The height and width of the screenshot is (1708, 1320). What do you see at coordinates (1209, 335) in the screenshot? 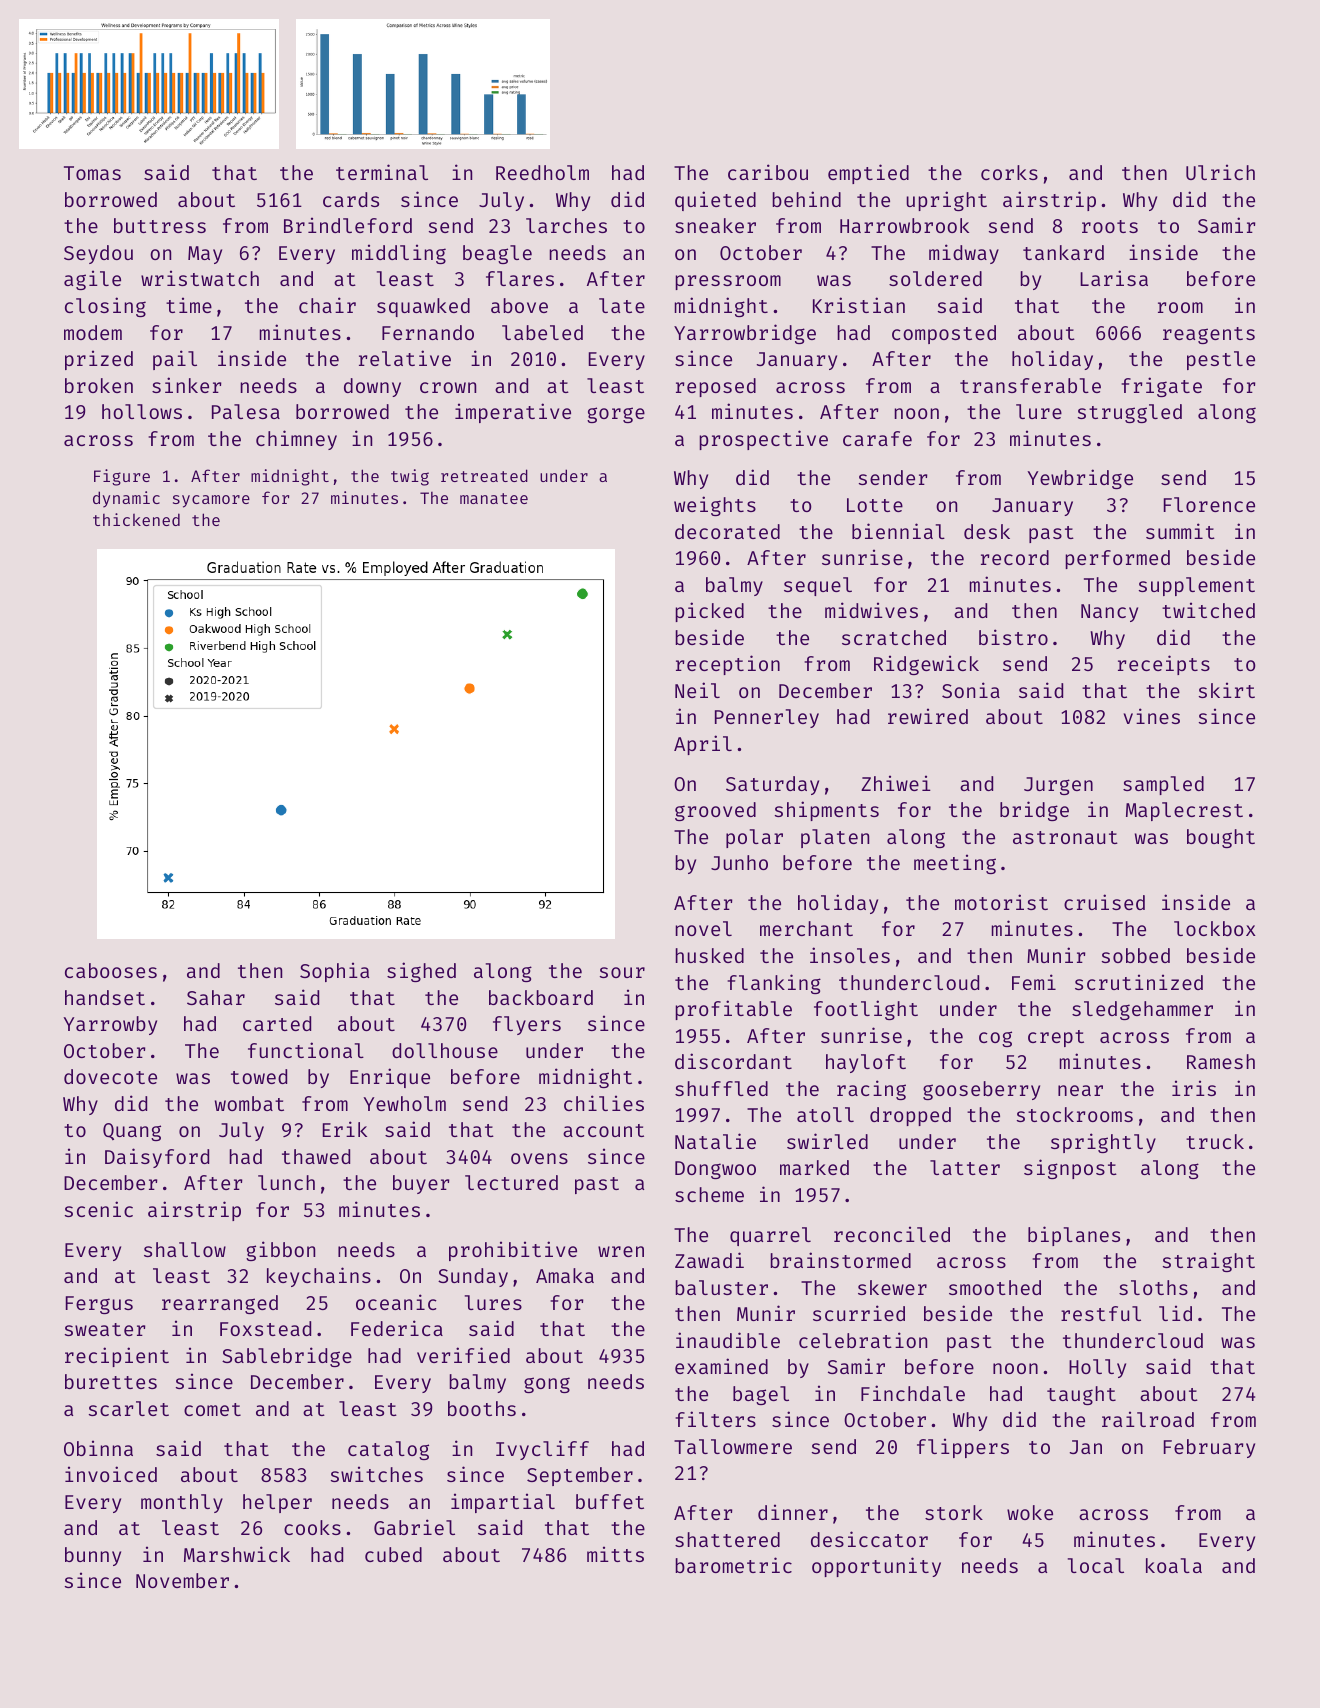
I see `reagents` at bounding box center [1209, 335].
